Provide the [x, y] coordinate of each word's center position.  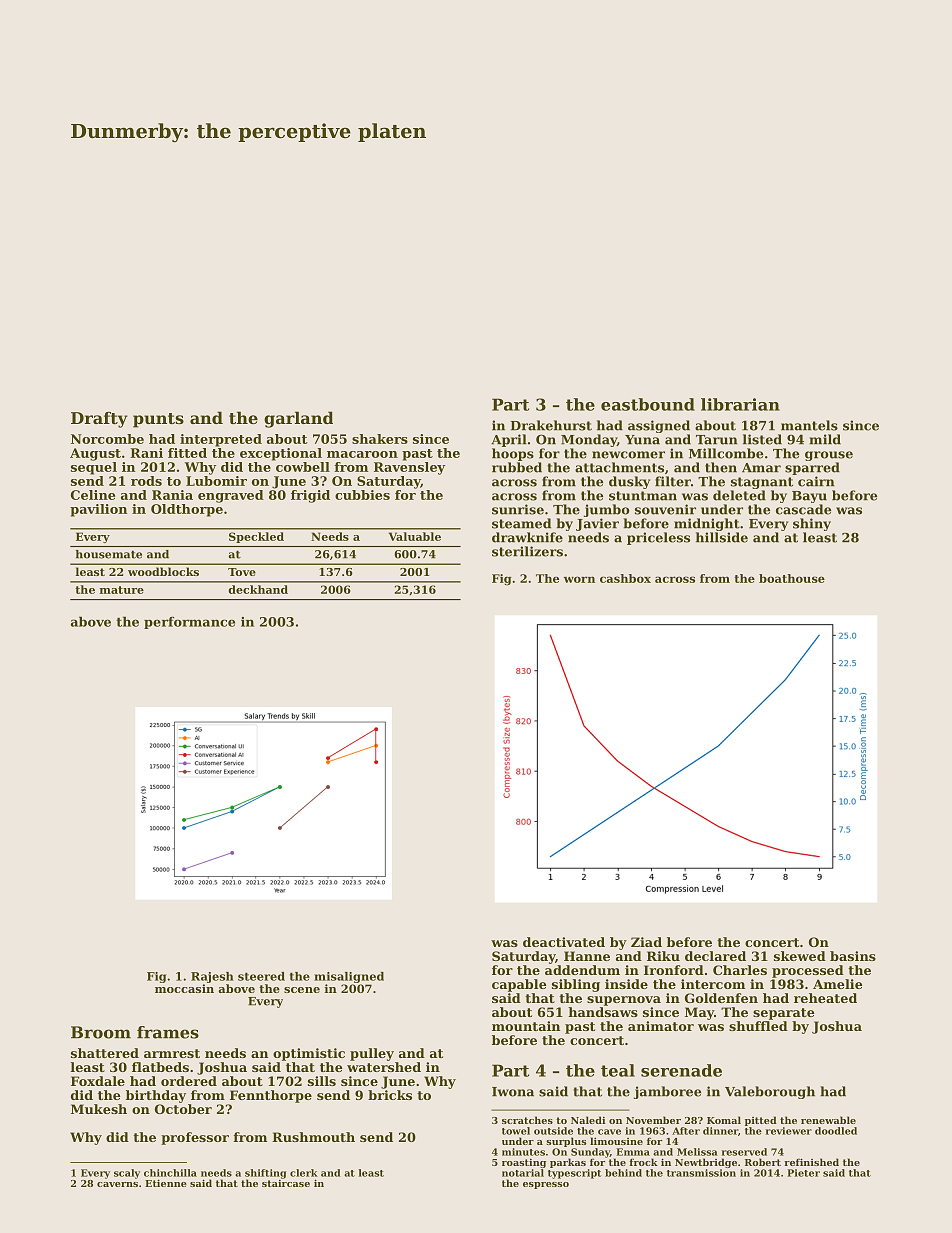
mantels [809, 425]
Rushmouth [313, 1137]
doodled [836, 1131]
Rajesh [212, 977]
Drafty [99, 419]
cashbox [625, 578]
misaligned [349, 977]
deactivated [564, 942]
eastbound [648, 404]
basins [853, 956]
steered [261, 976]
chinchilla [170, 1173]
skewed [800, 956]
